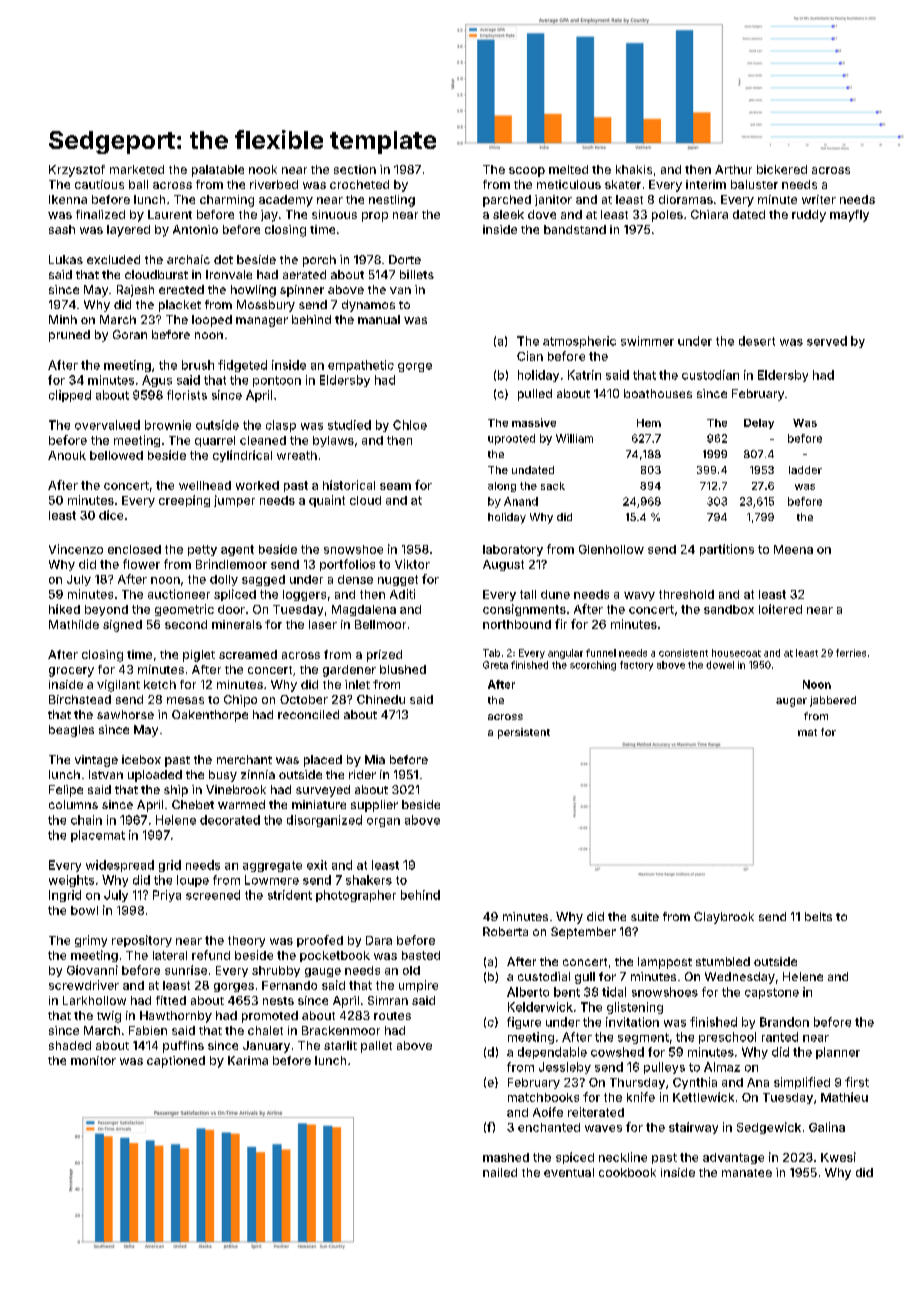 This screenshot has height=1308, width=924. What do you see at coordinates (379, 940) in the screenshot?
I see `Dara` at bounding box center [379, 940].
